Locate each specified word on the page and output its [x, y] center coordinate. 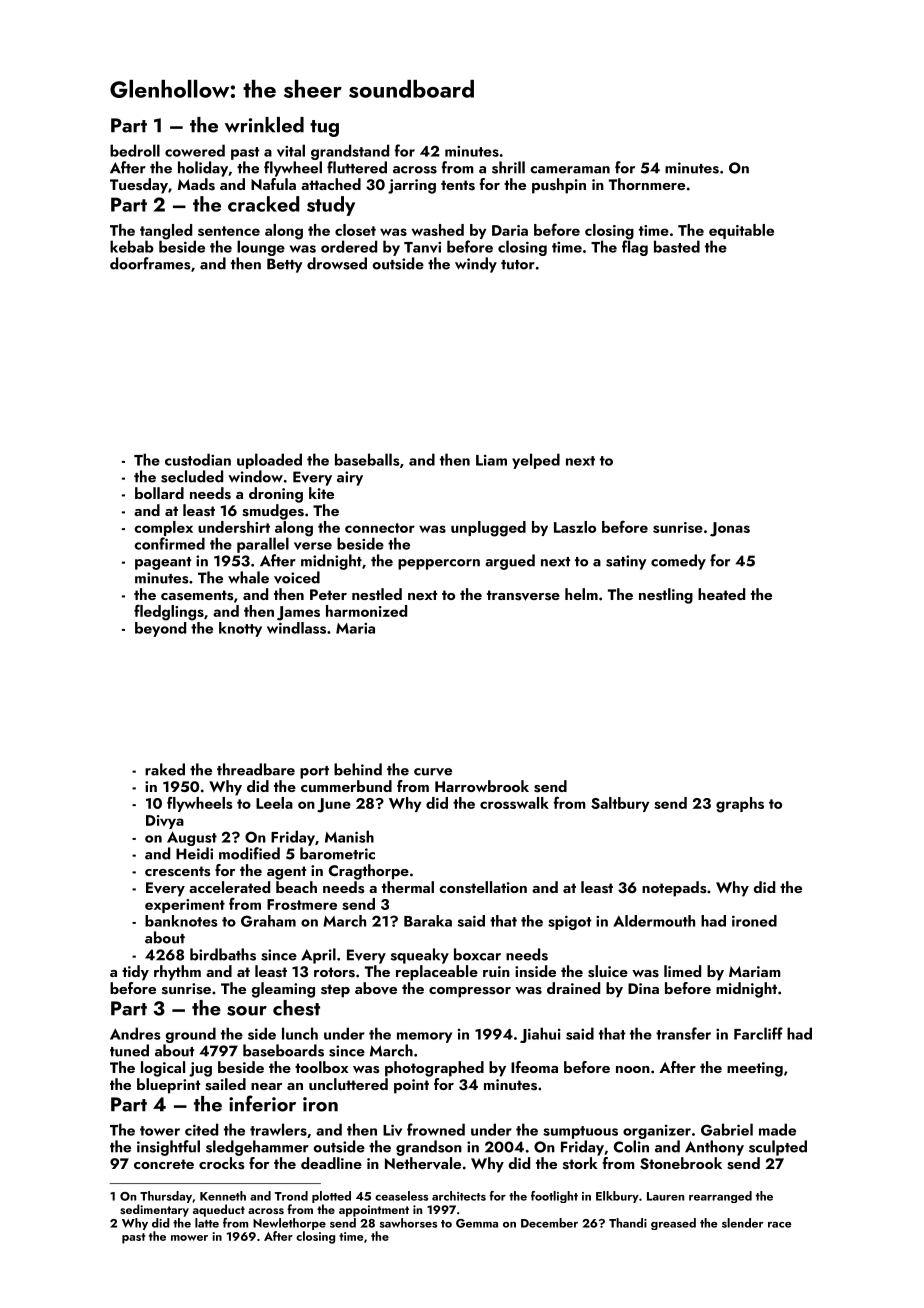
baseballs [367, 459]
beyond [160, 629]
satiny [626, 562]
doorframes [150, 263]
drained [573, 988]
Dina [643, 988]
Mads [196, 184]
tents [458, 185]
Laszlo [575, 527]
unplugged [488, 529]
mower [189, 1238]
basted [677, 246]
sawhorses [408, 1223]
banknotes [181, 921]
